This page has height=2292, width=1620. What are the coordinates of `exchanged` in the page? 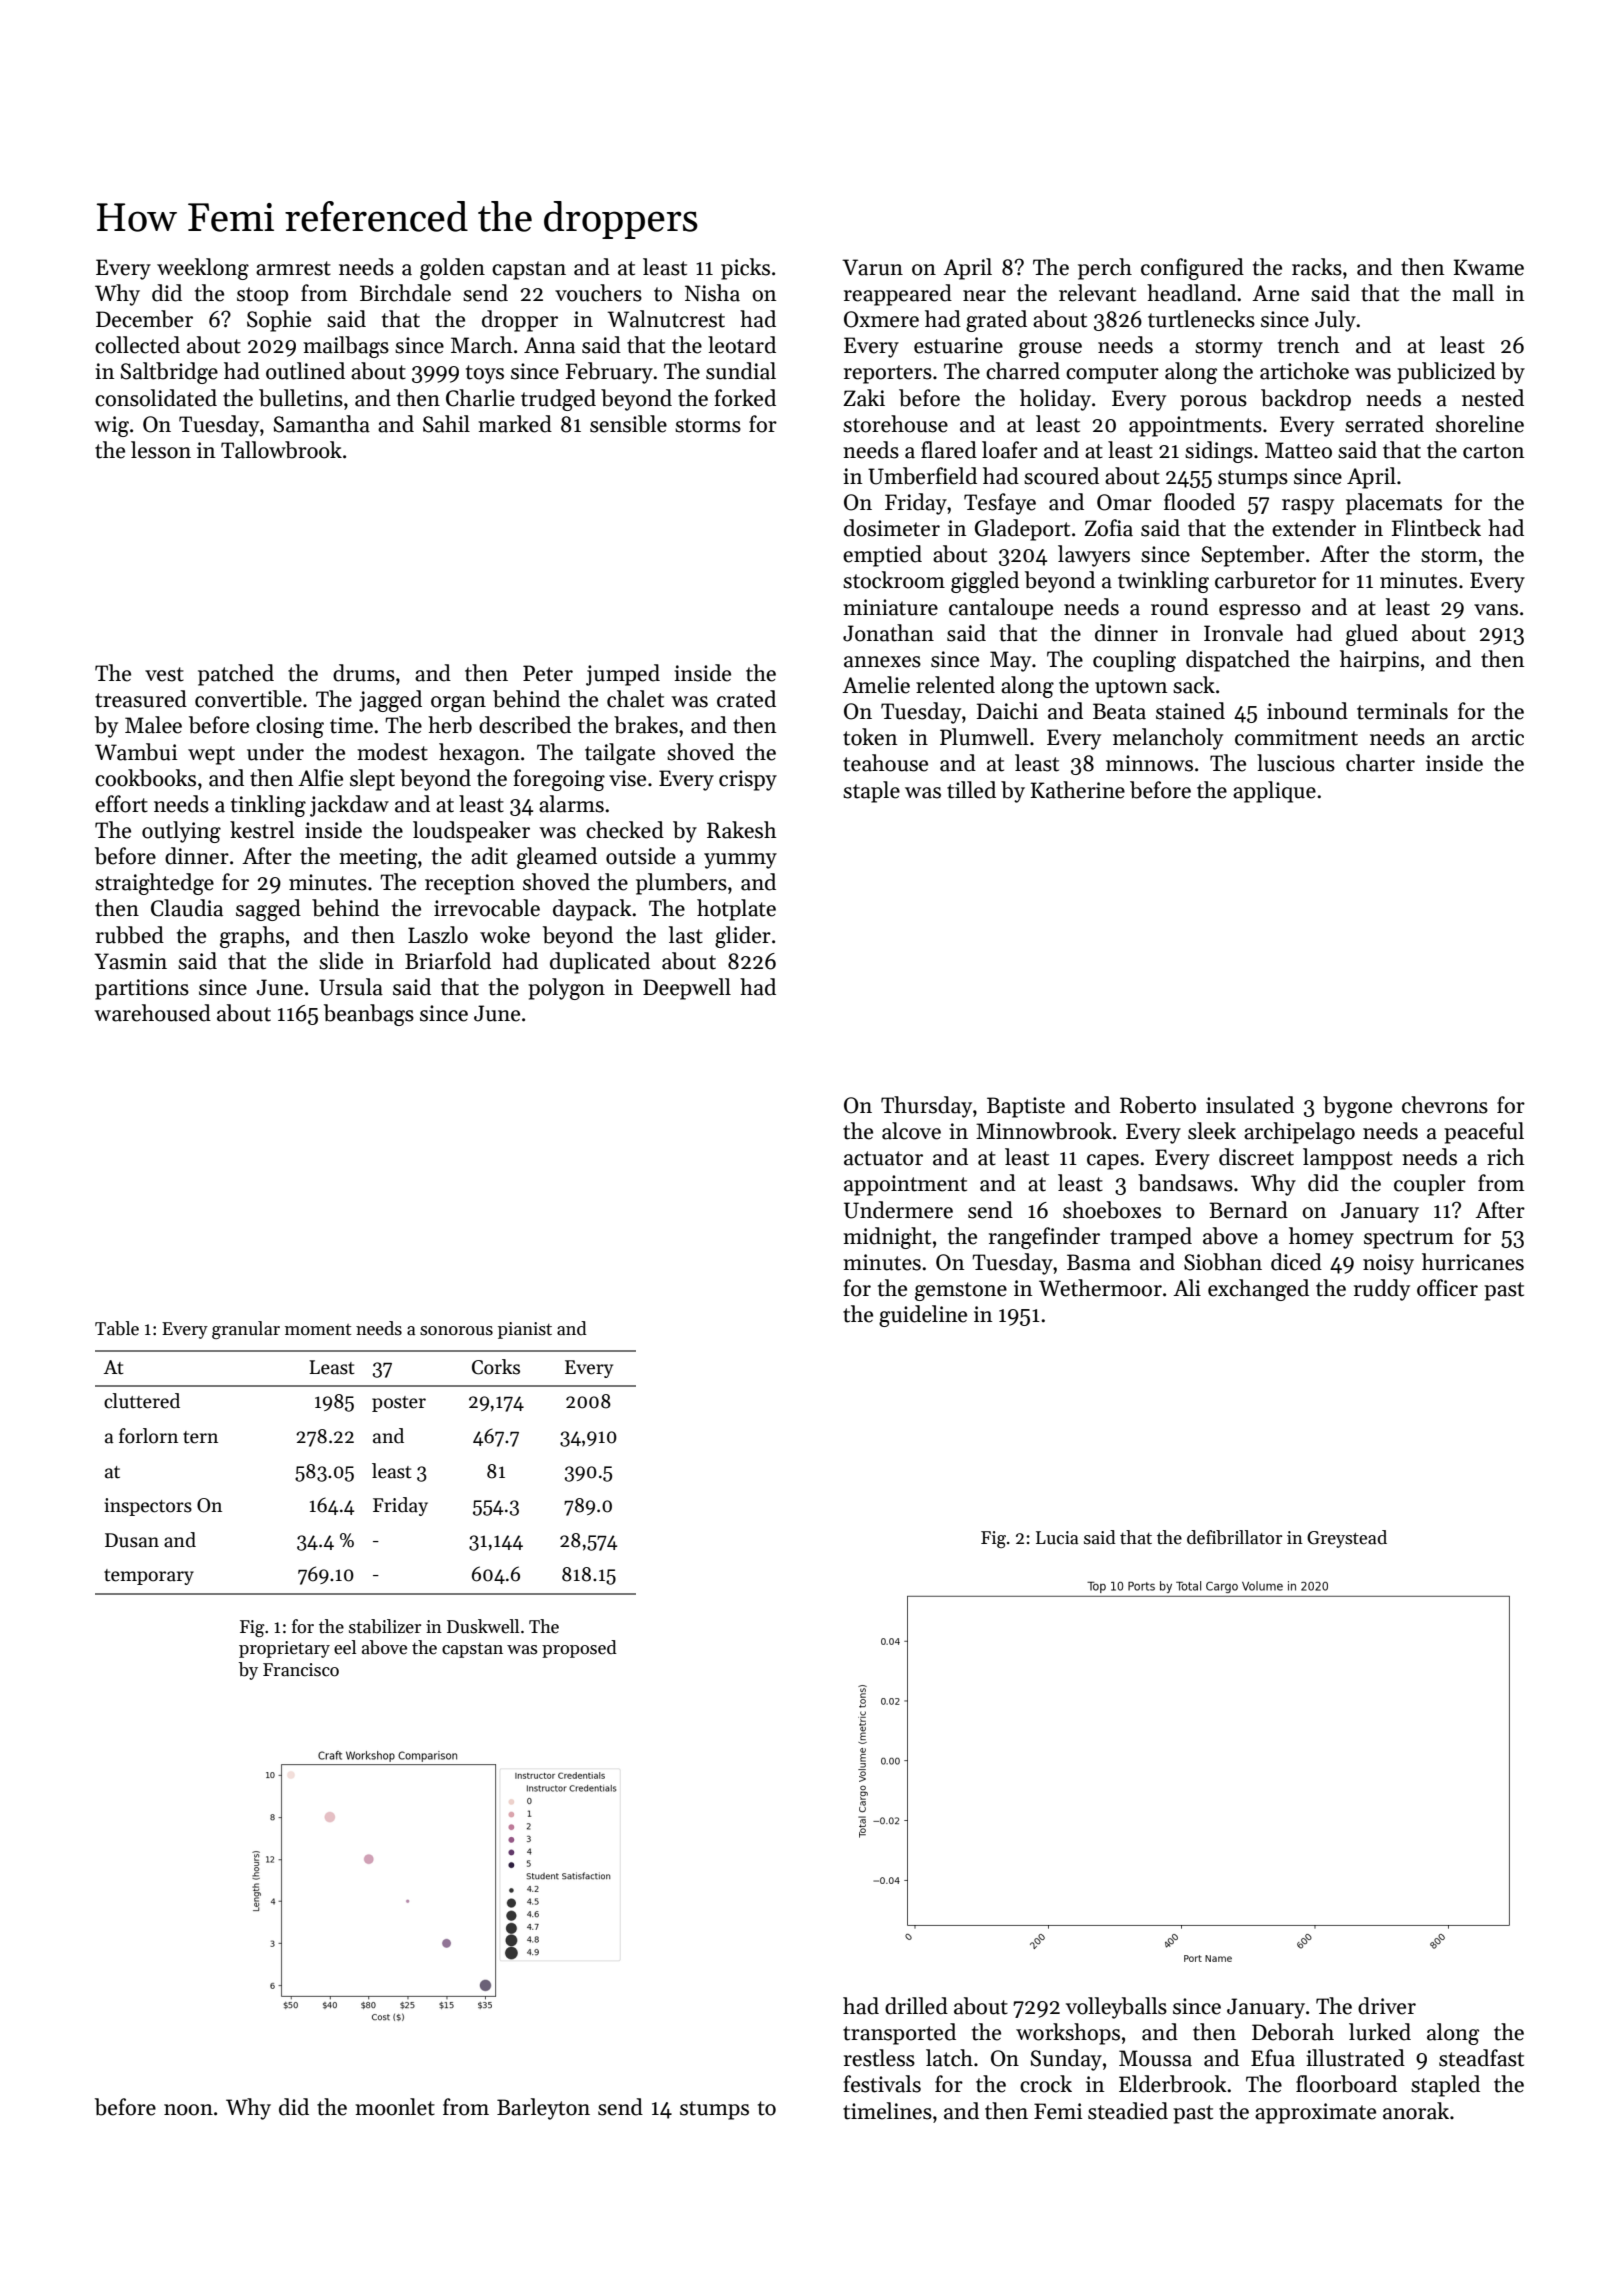 It's located at (1258, 1290).
